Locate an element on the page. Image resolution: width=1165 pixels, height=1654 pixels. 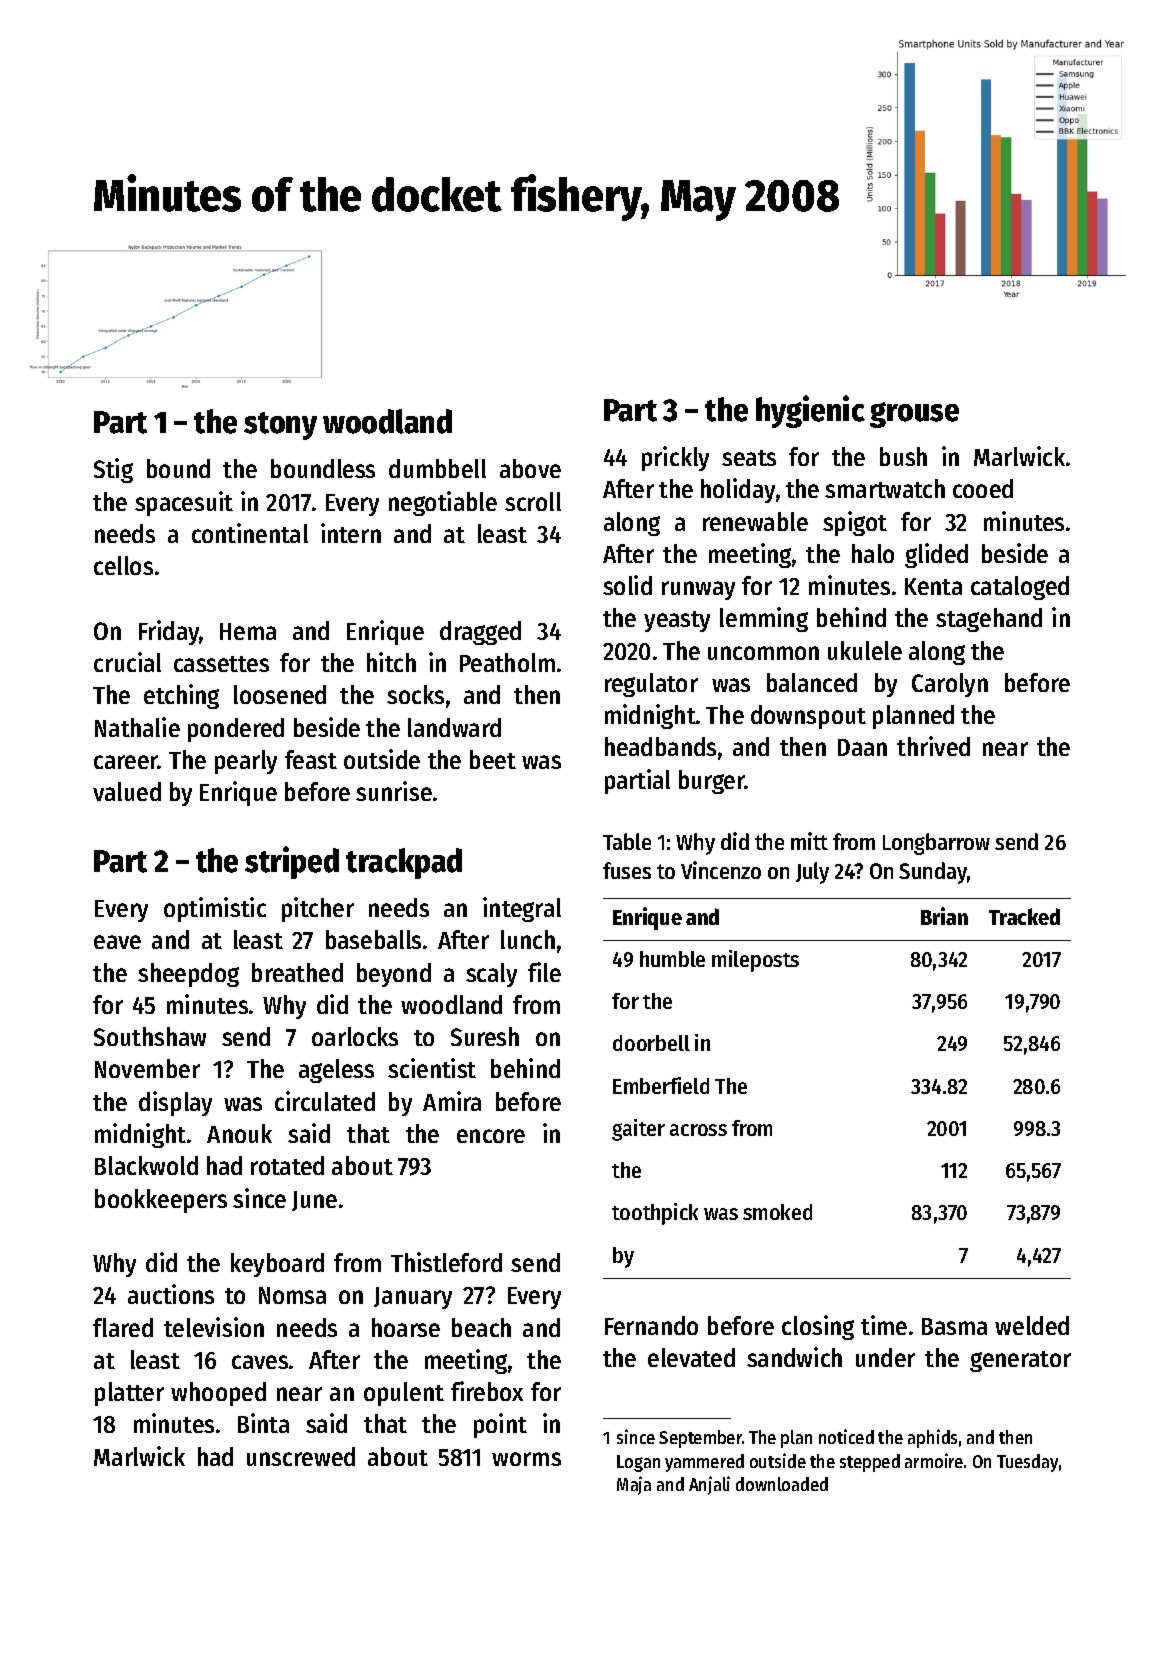
Stig is located at coordinates (113, 470).
